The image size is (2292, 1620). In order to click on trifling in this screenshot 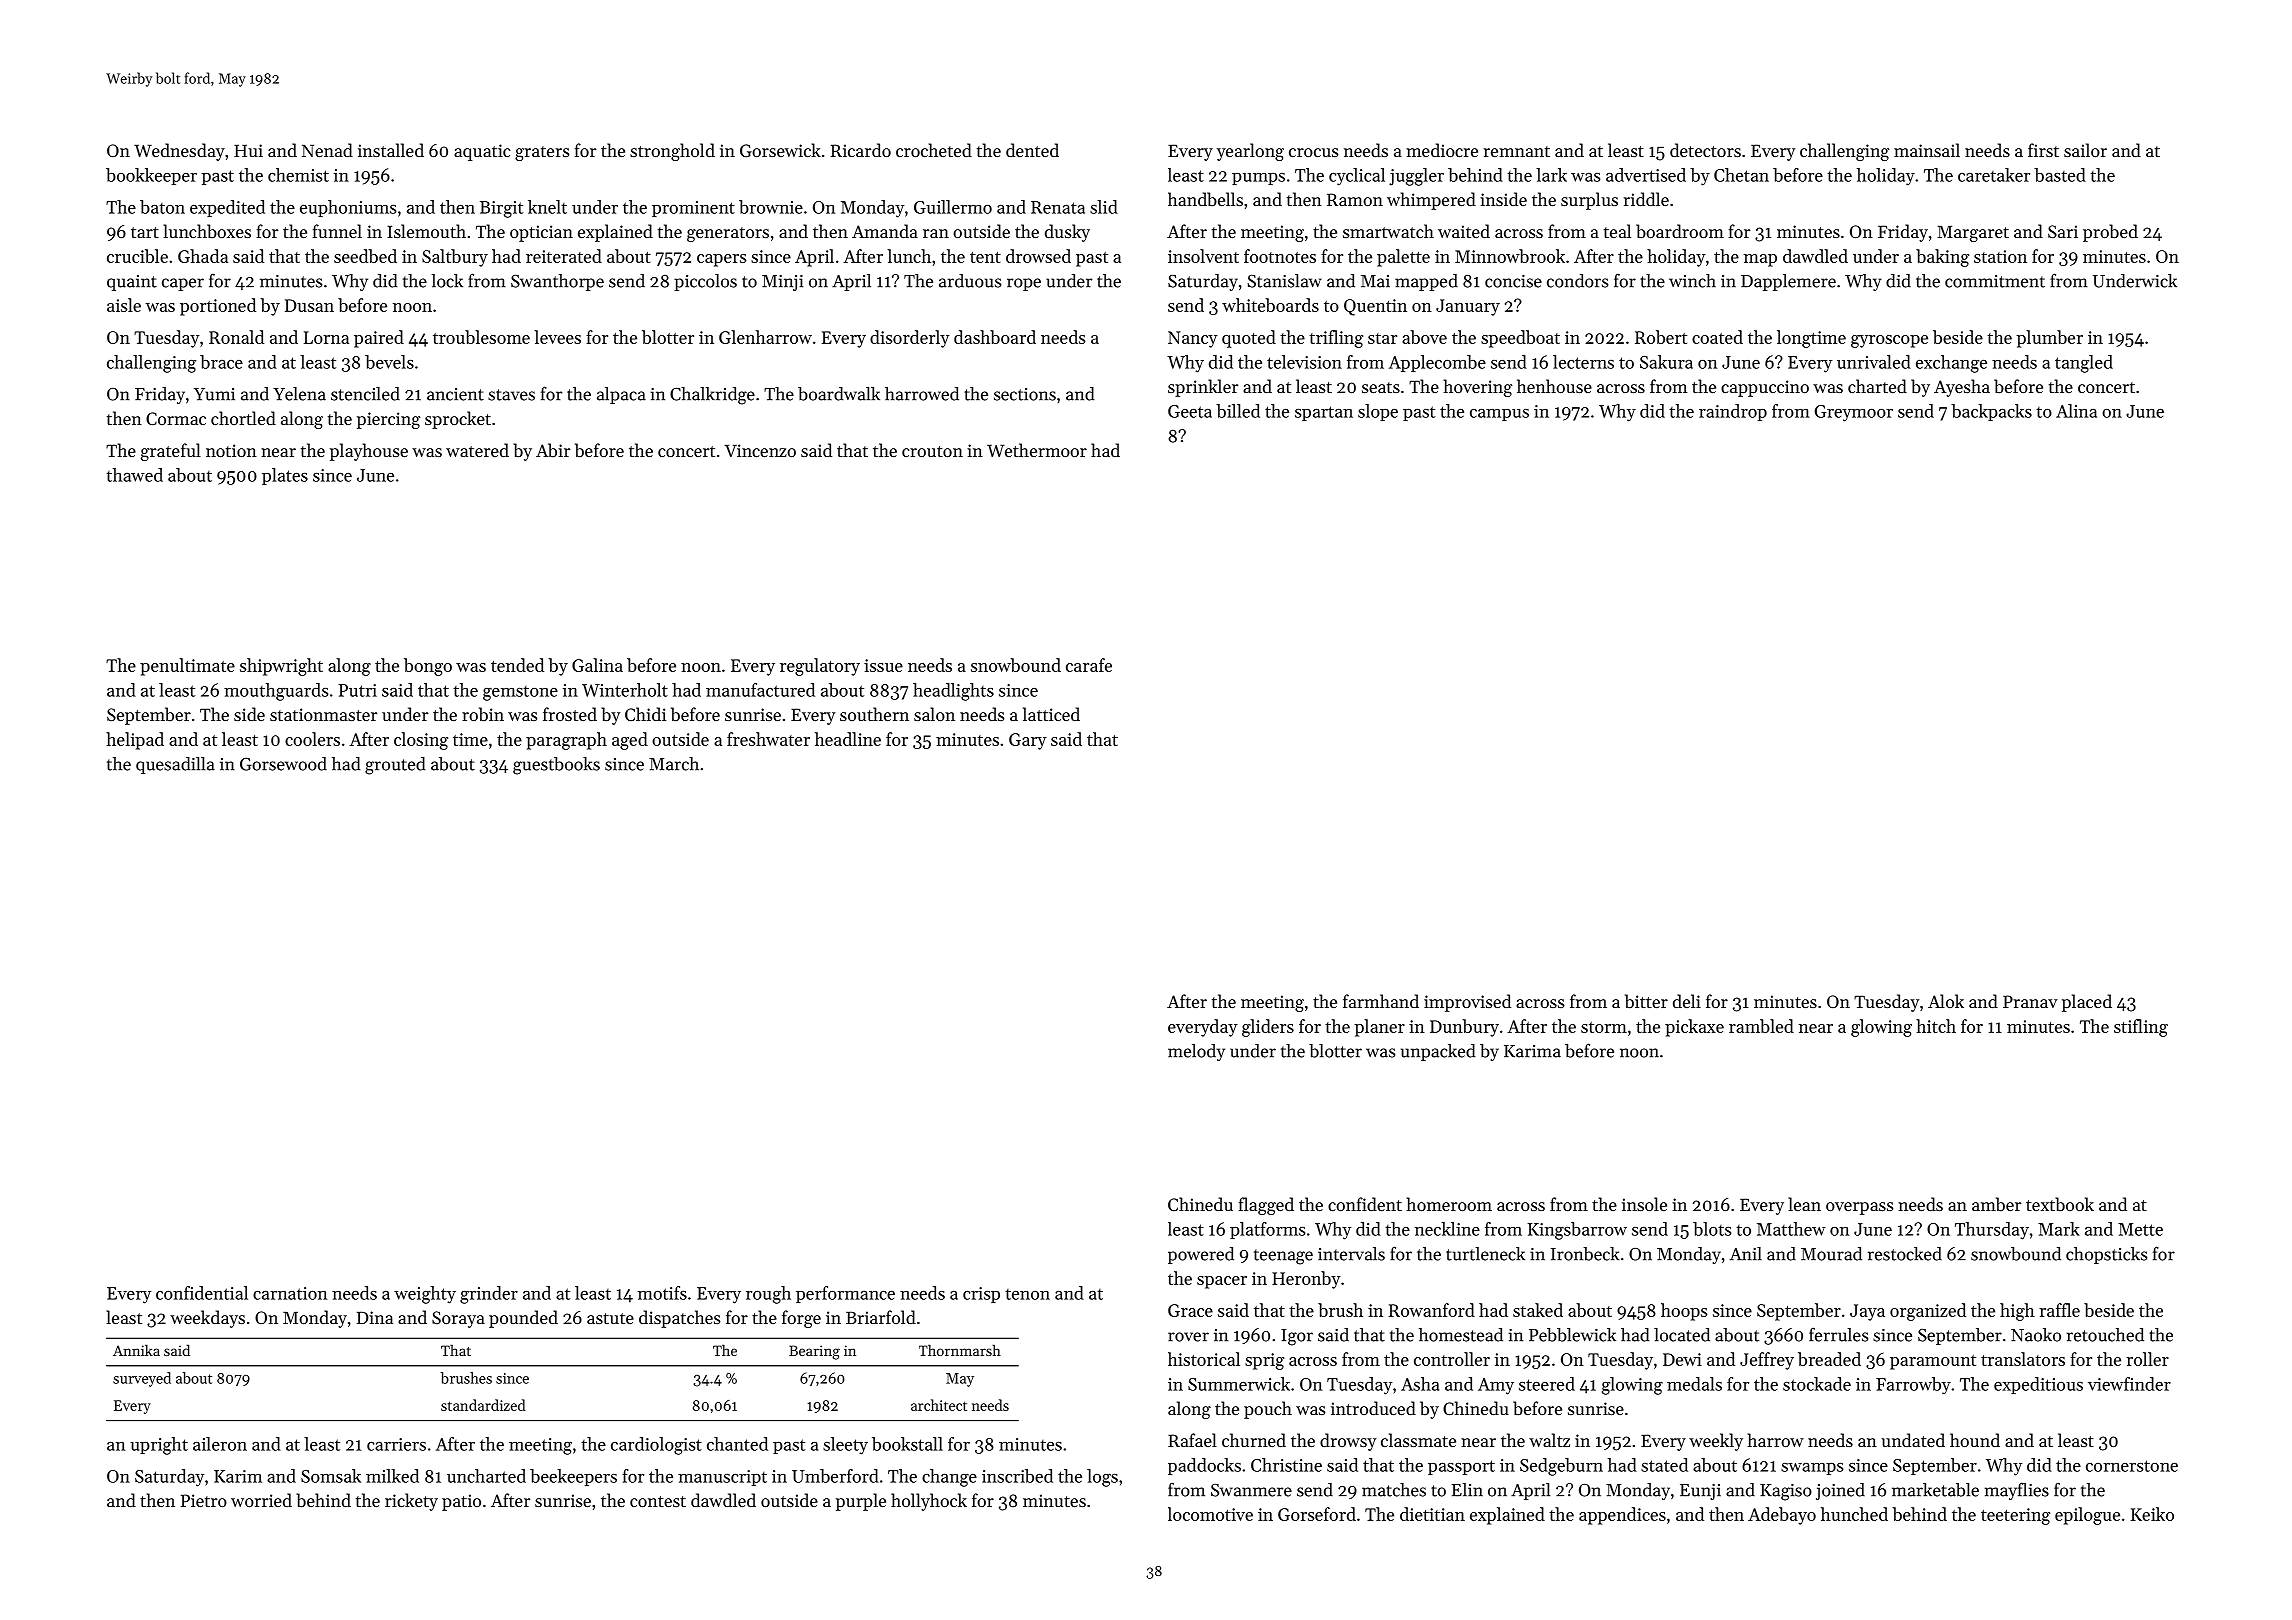, I will do `click(1336, 339)`.
